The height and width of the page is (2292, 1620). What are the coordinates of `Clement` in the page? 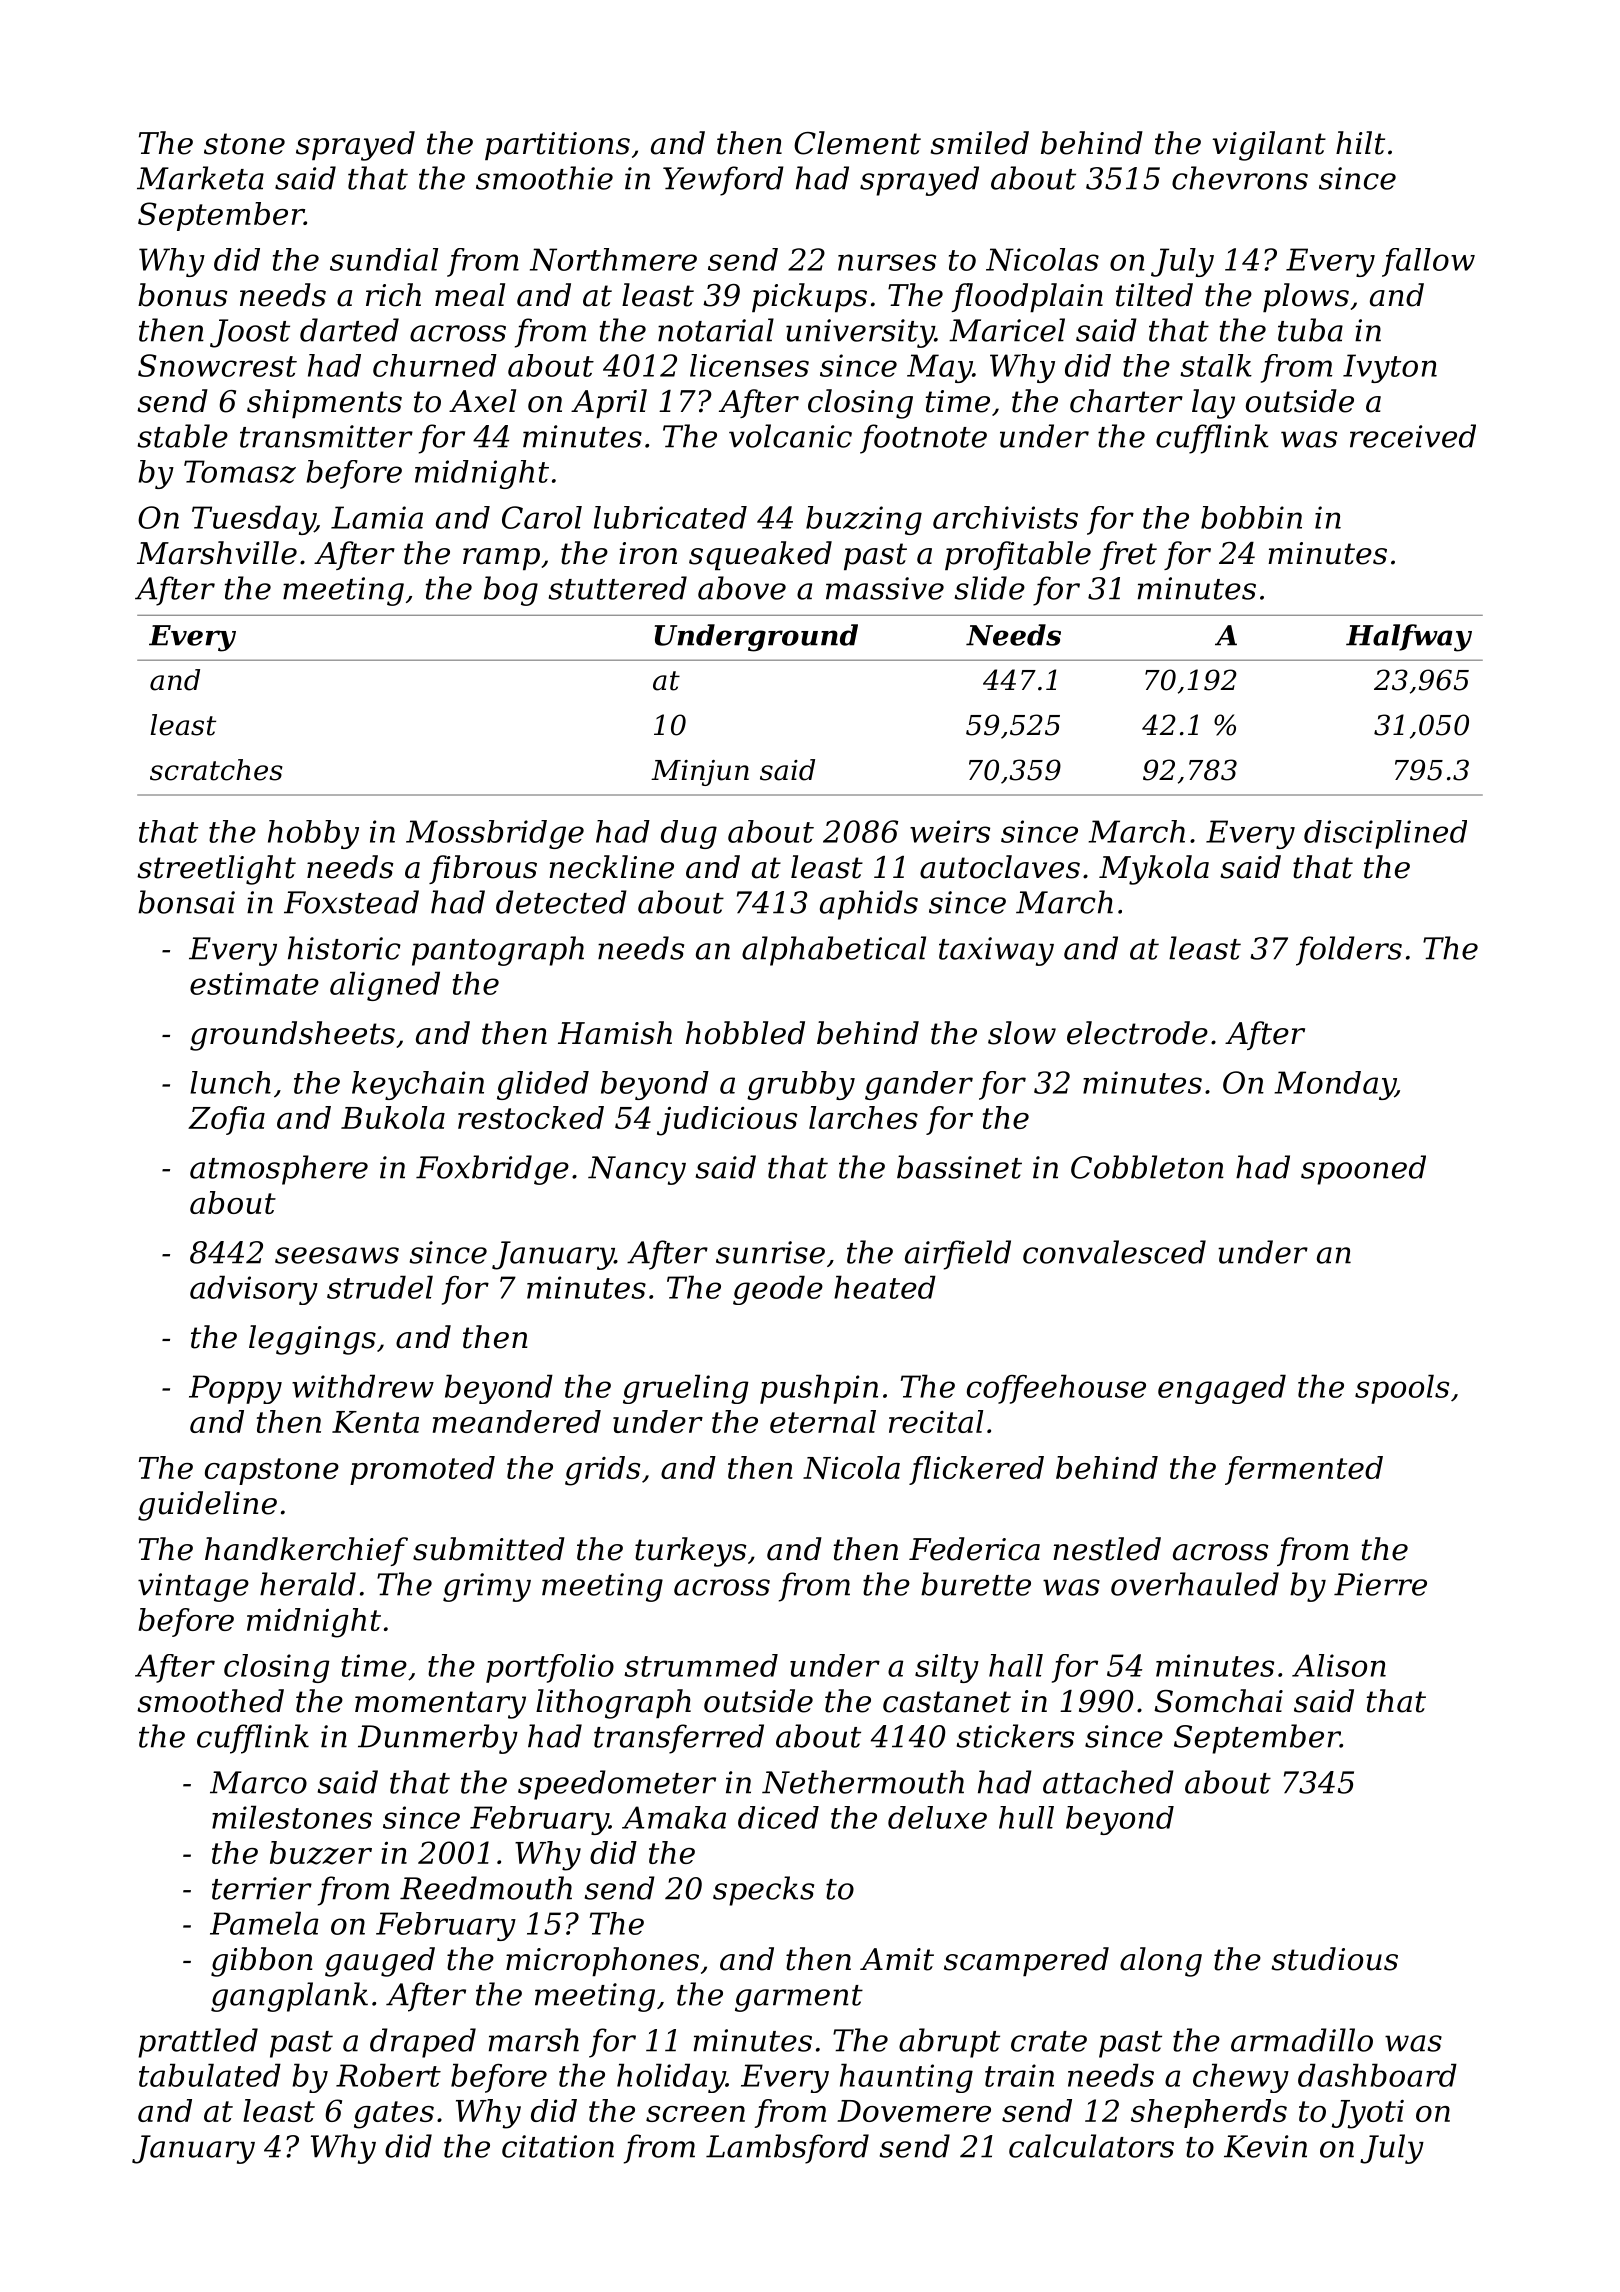 It's located at (857, 143).
